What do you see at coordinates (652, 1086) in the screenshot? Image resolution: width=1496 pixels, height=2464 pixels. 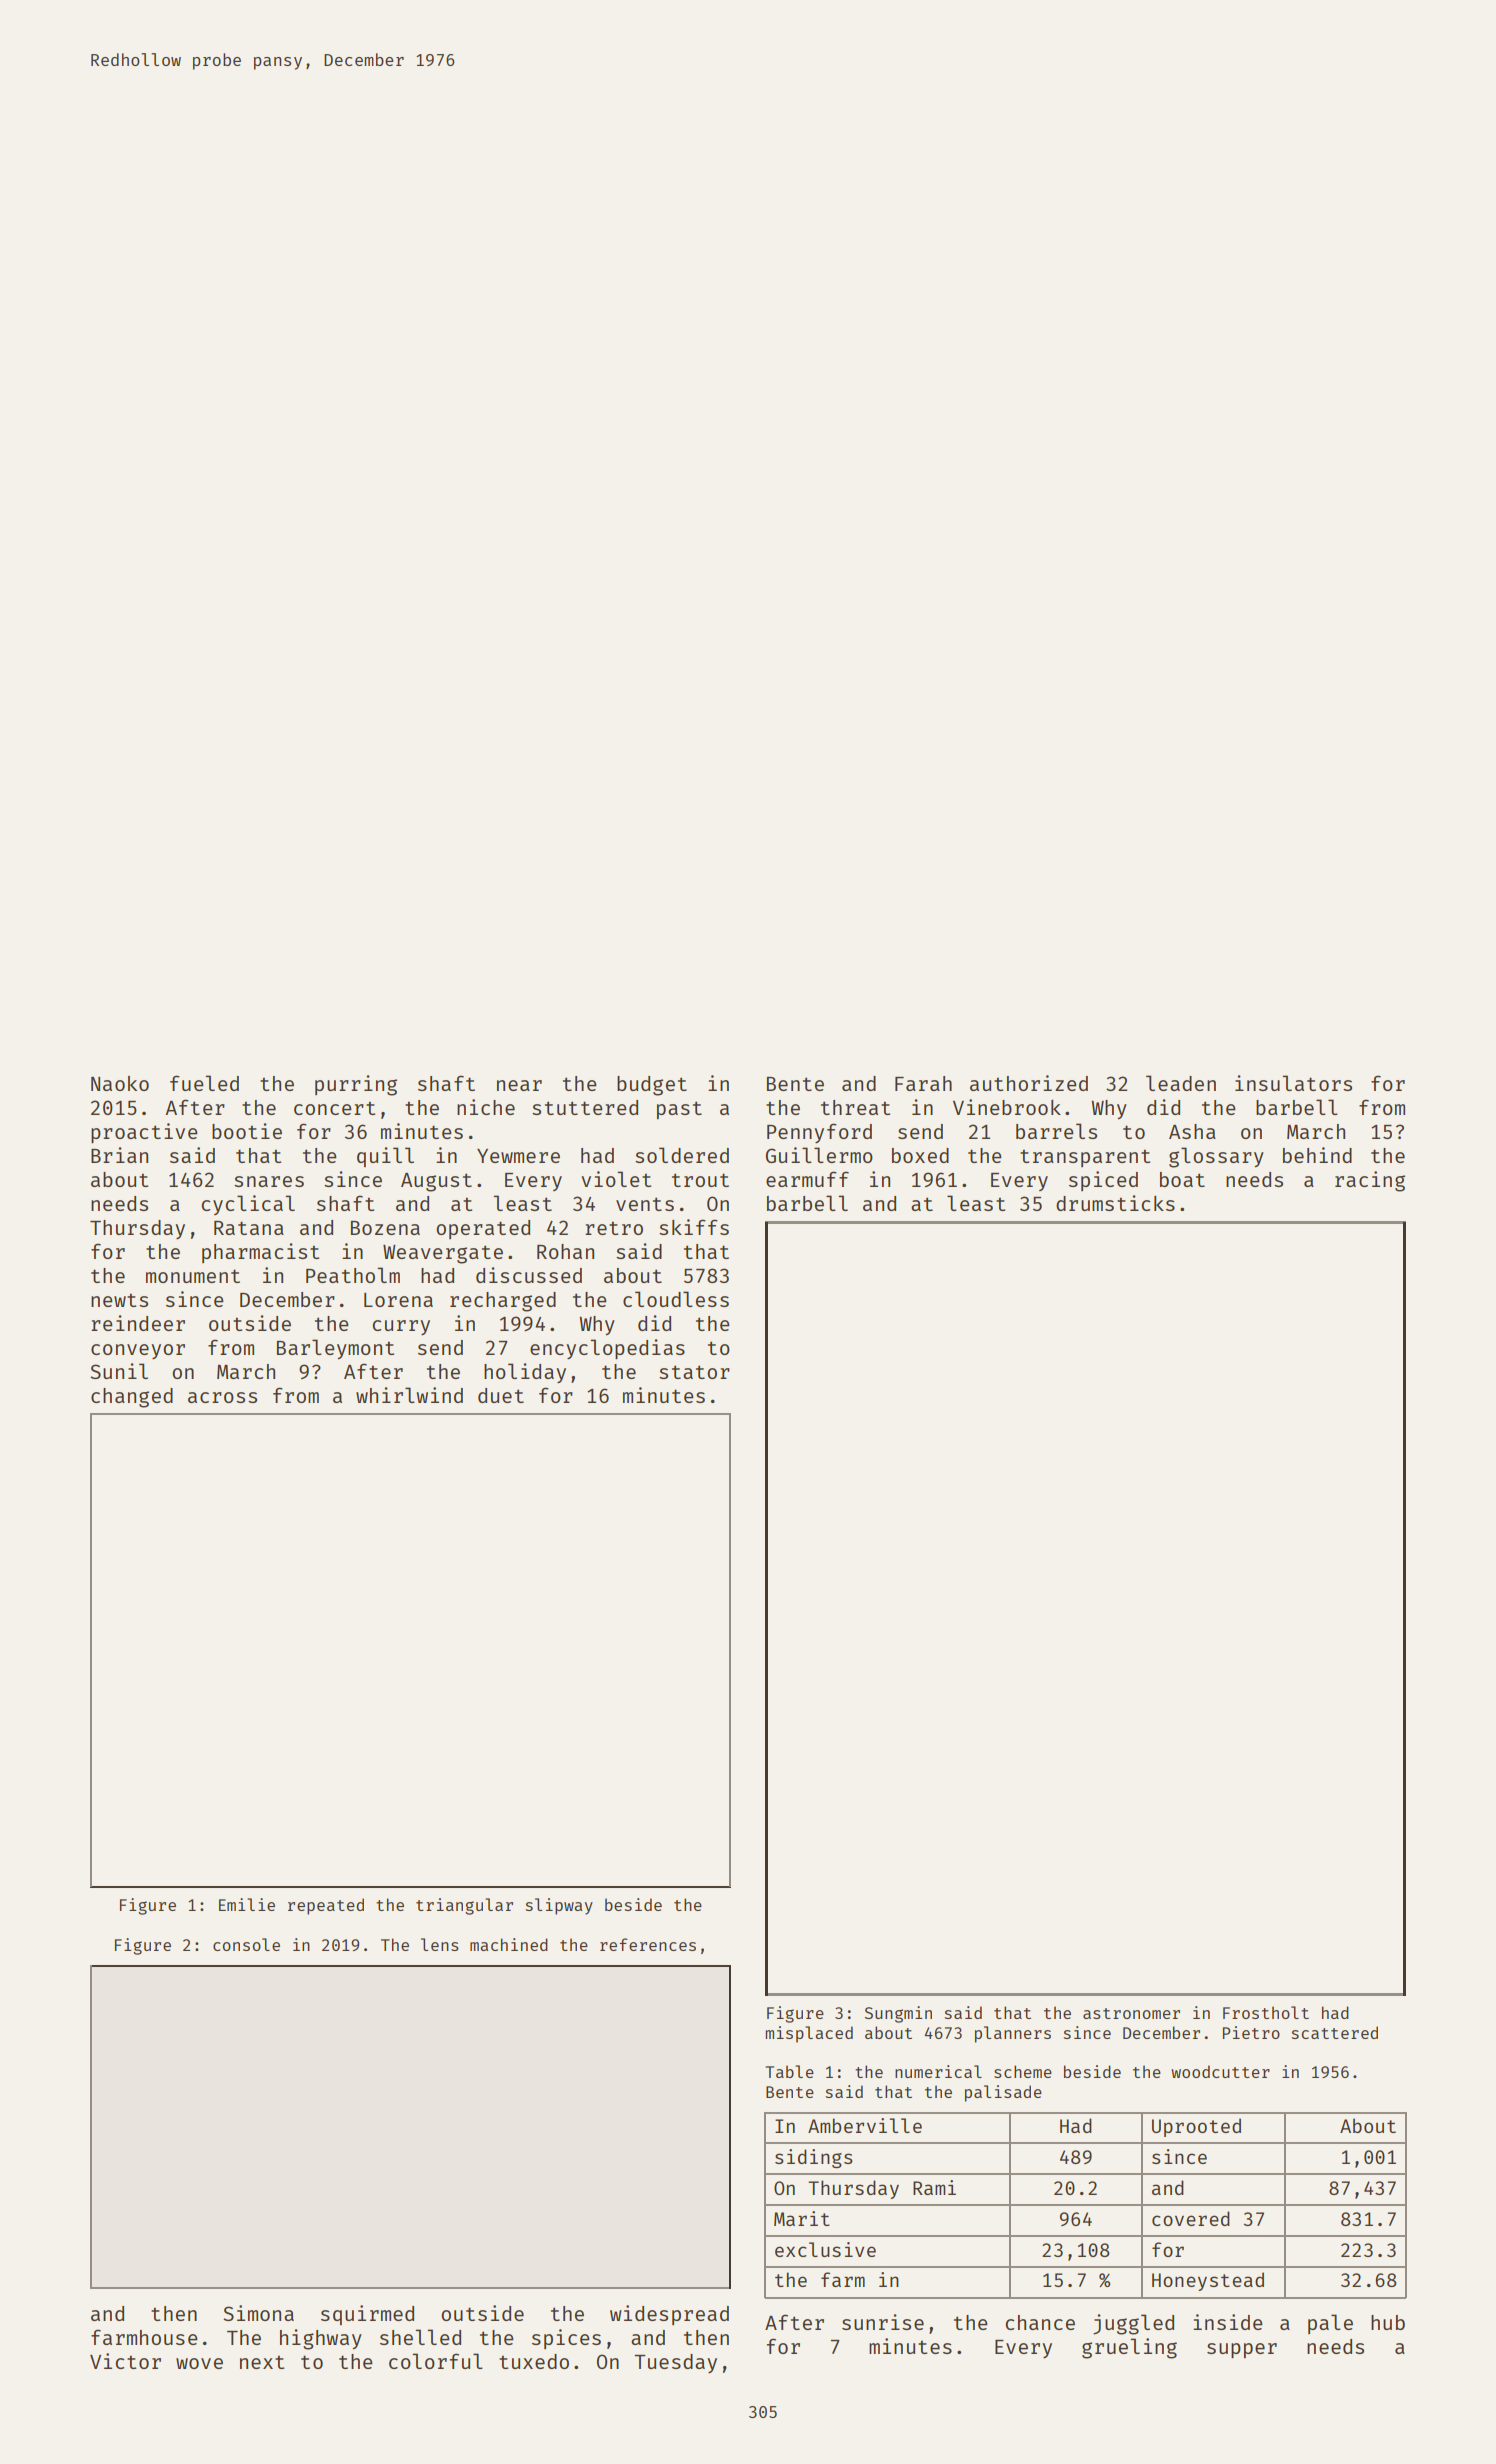 I see `budget` at bounding box center [652, 1086].
